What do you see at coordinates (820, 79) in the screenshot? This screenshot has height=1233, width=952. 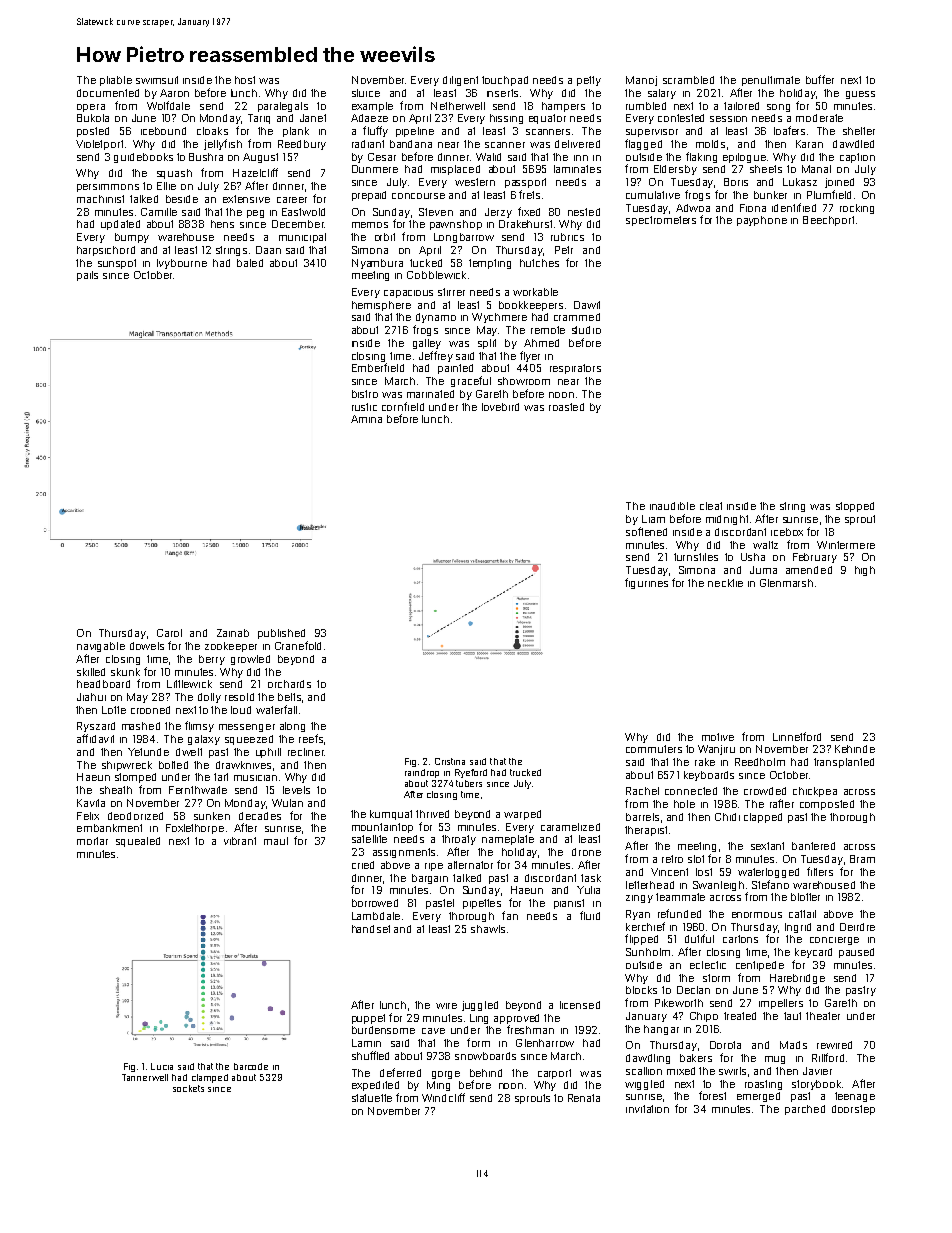 I see `buffer` at bounding box center [820, 79].
